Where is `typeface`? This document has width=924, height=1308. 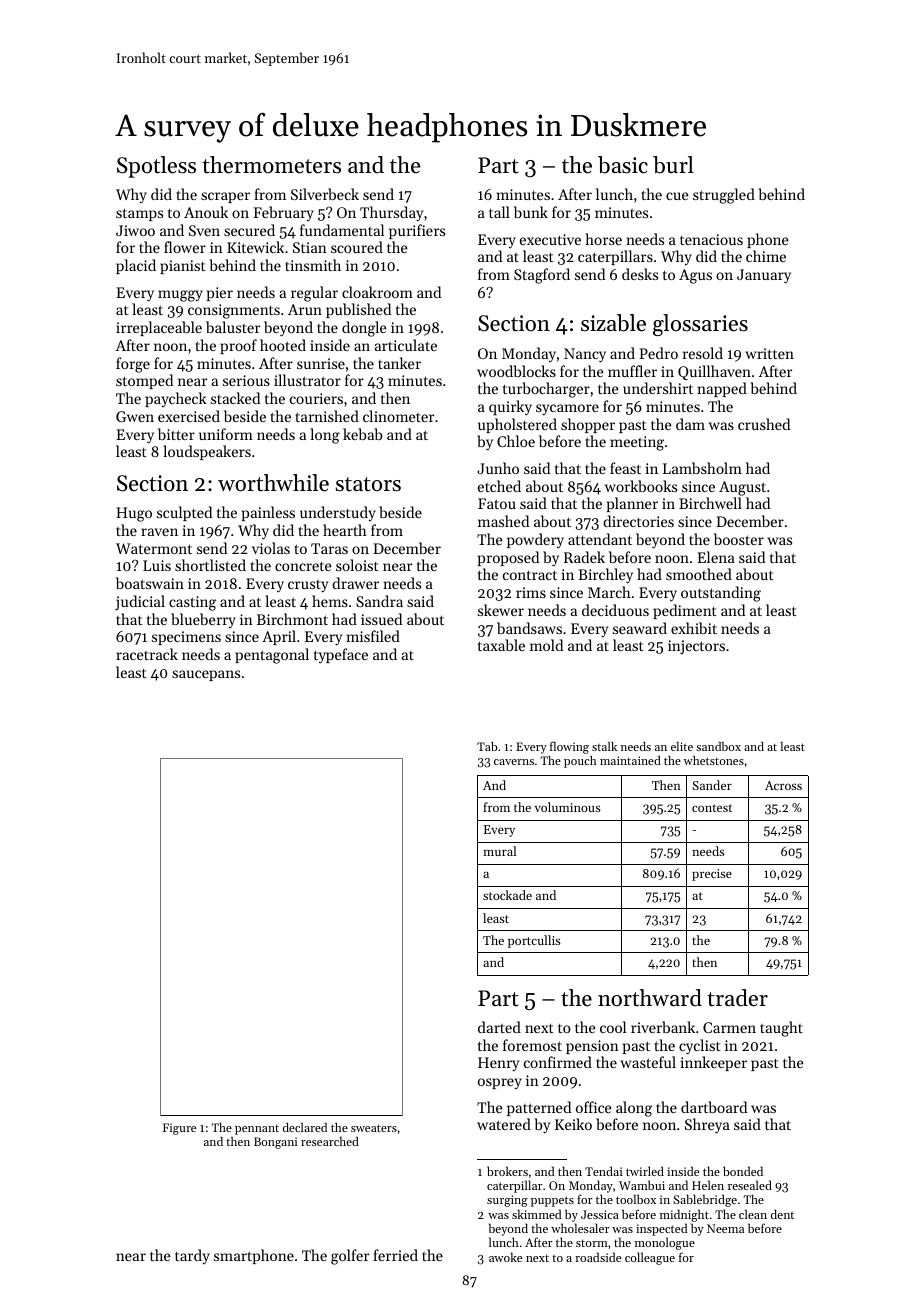
typeface is located at coordinates (341, 656).
